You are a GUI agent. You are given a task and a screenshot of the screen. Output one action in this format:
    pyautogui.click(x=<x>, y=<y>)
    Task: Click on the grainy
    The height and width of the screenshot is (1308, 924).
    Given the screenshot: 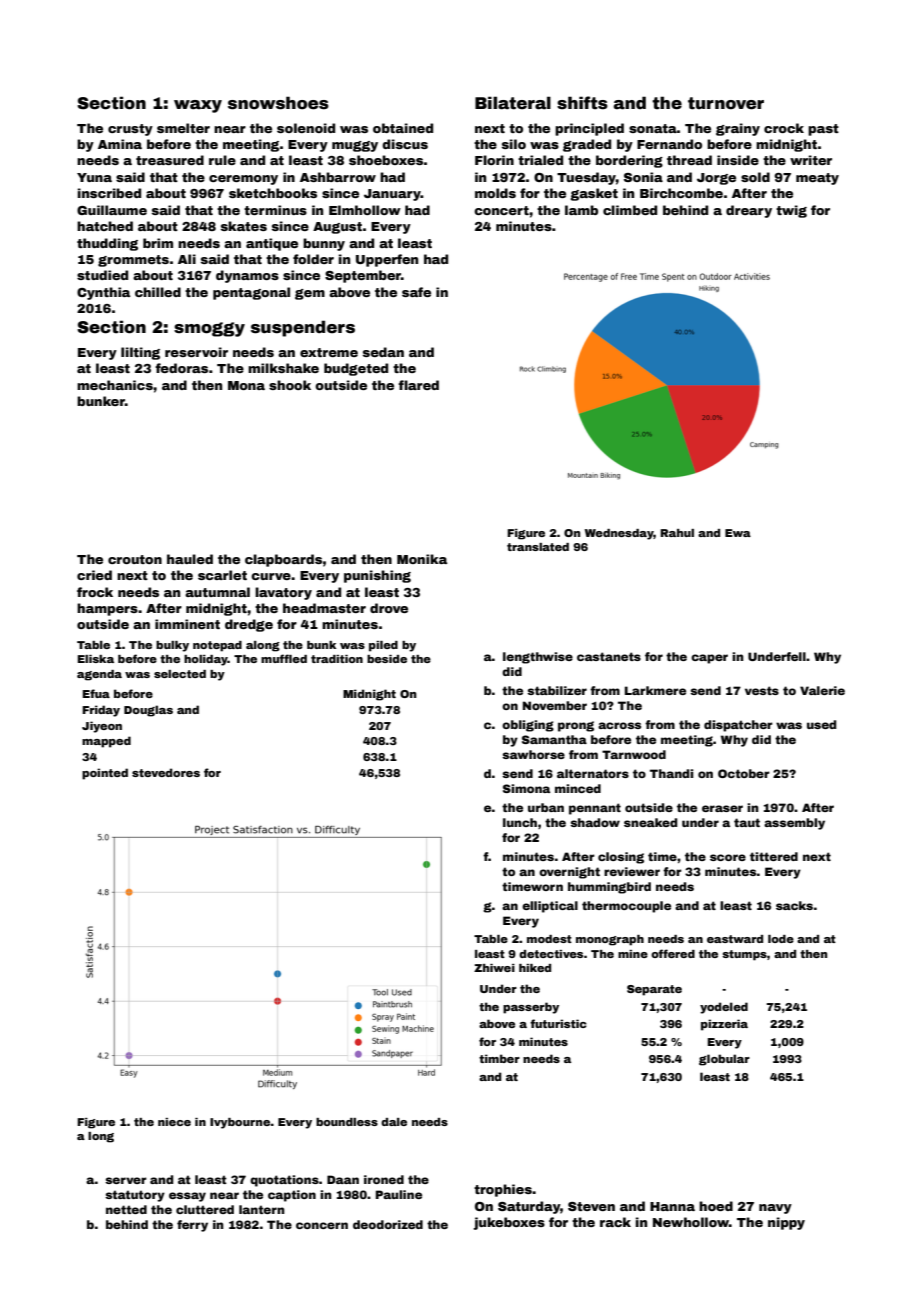 What is the action you would take?
    pyautogui.click(x=738, y=129)
